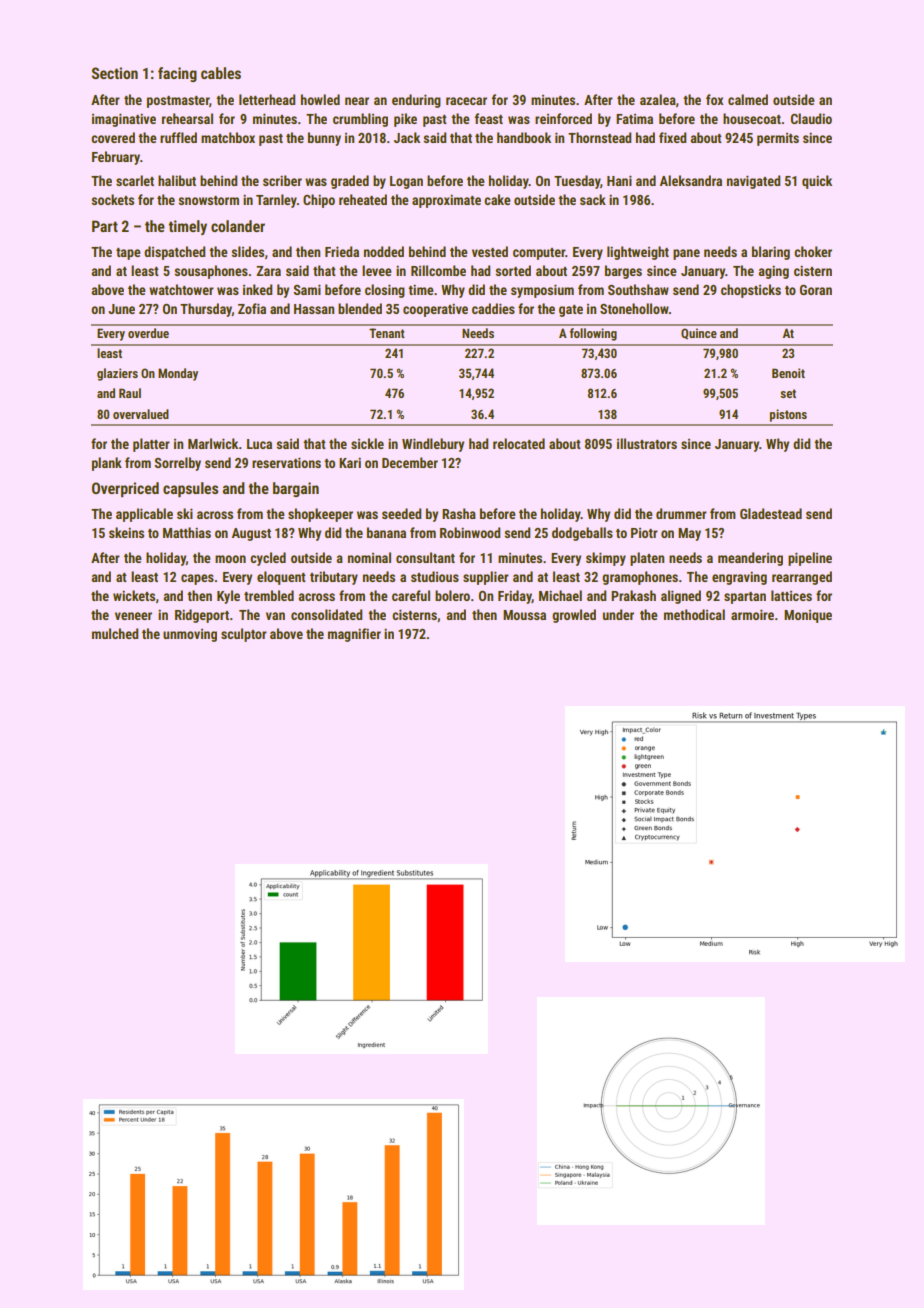  Describe the element at coordinates (466, 101) in the image. I see `racecar` at that location.
